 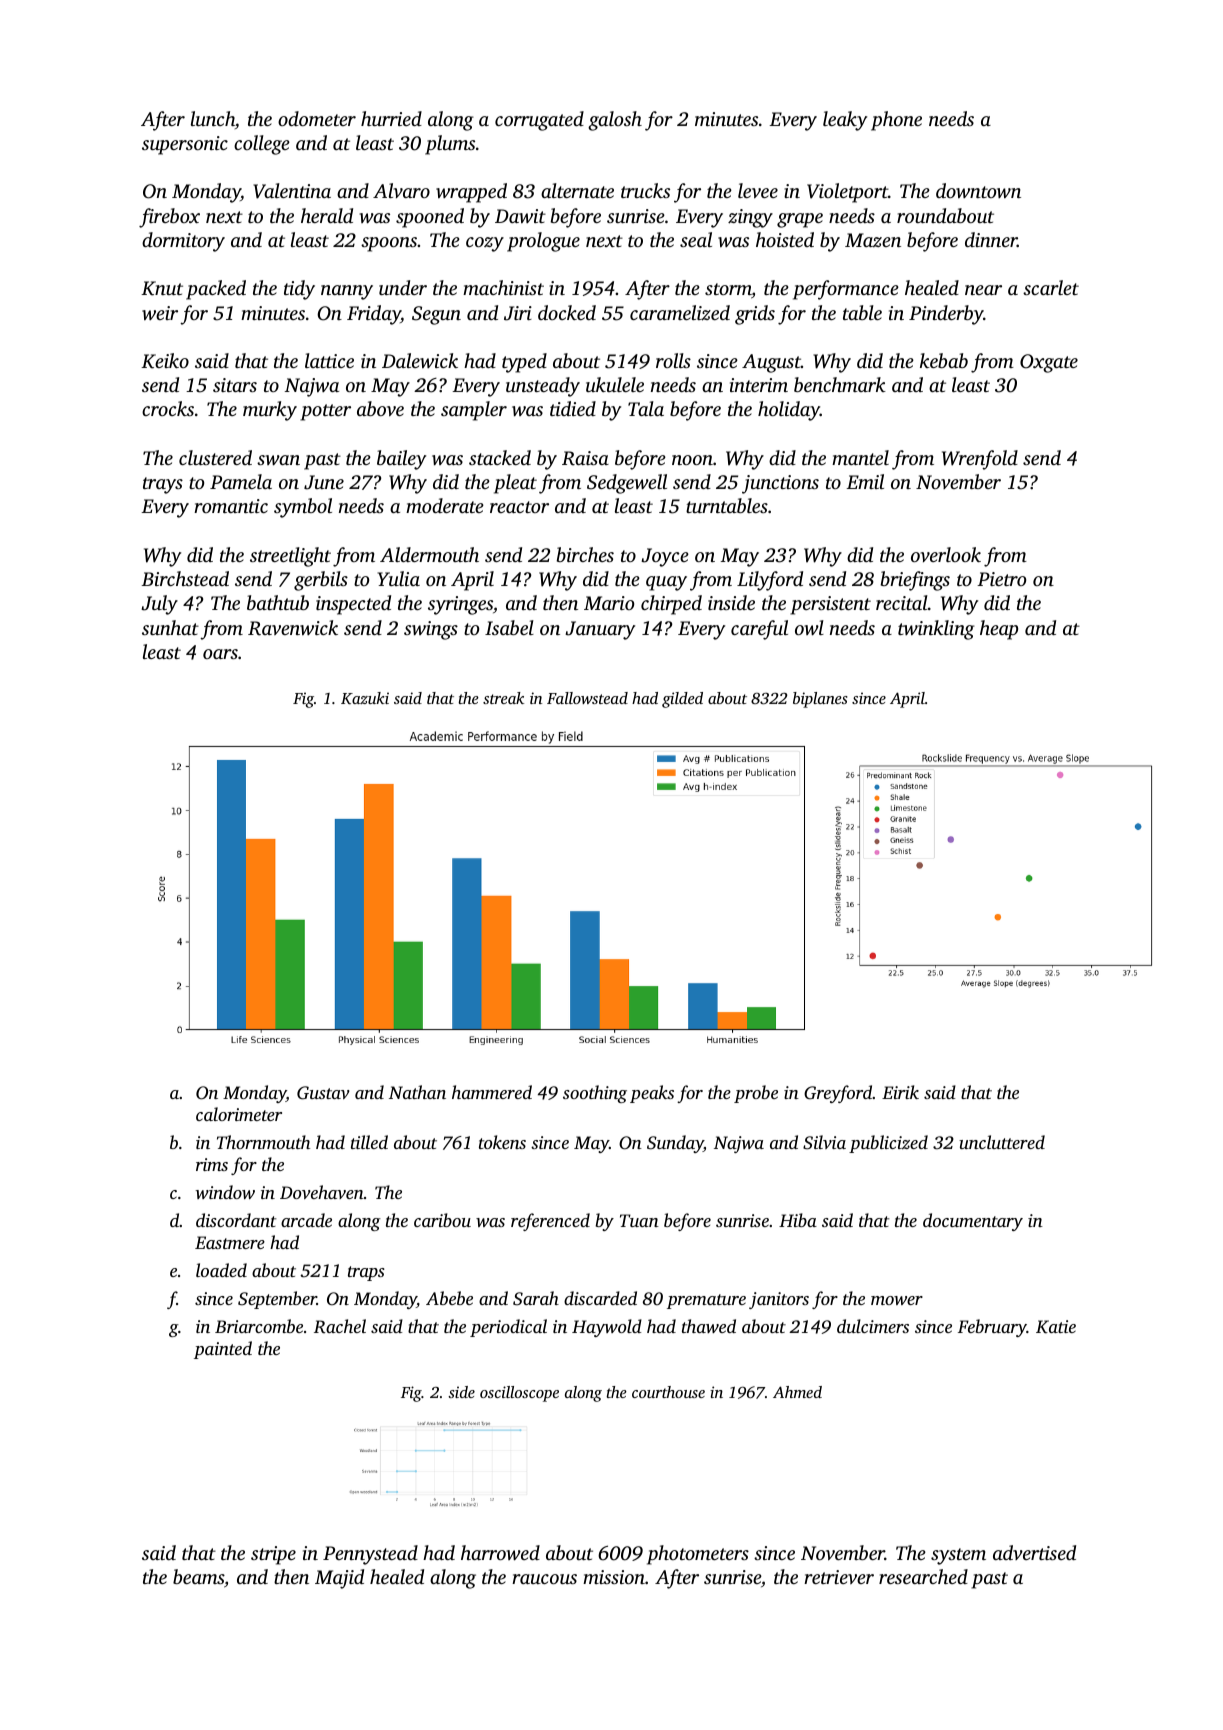 I want to click on alternate, so click(x=577, y=190).
